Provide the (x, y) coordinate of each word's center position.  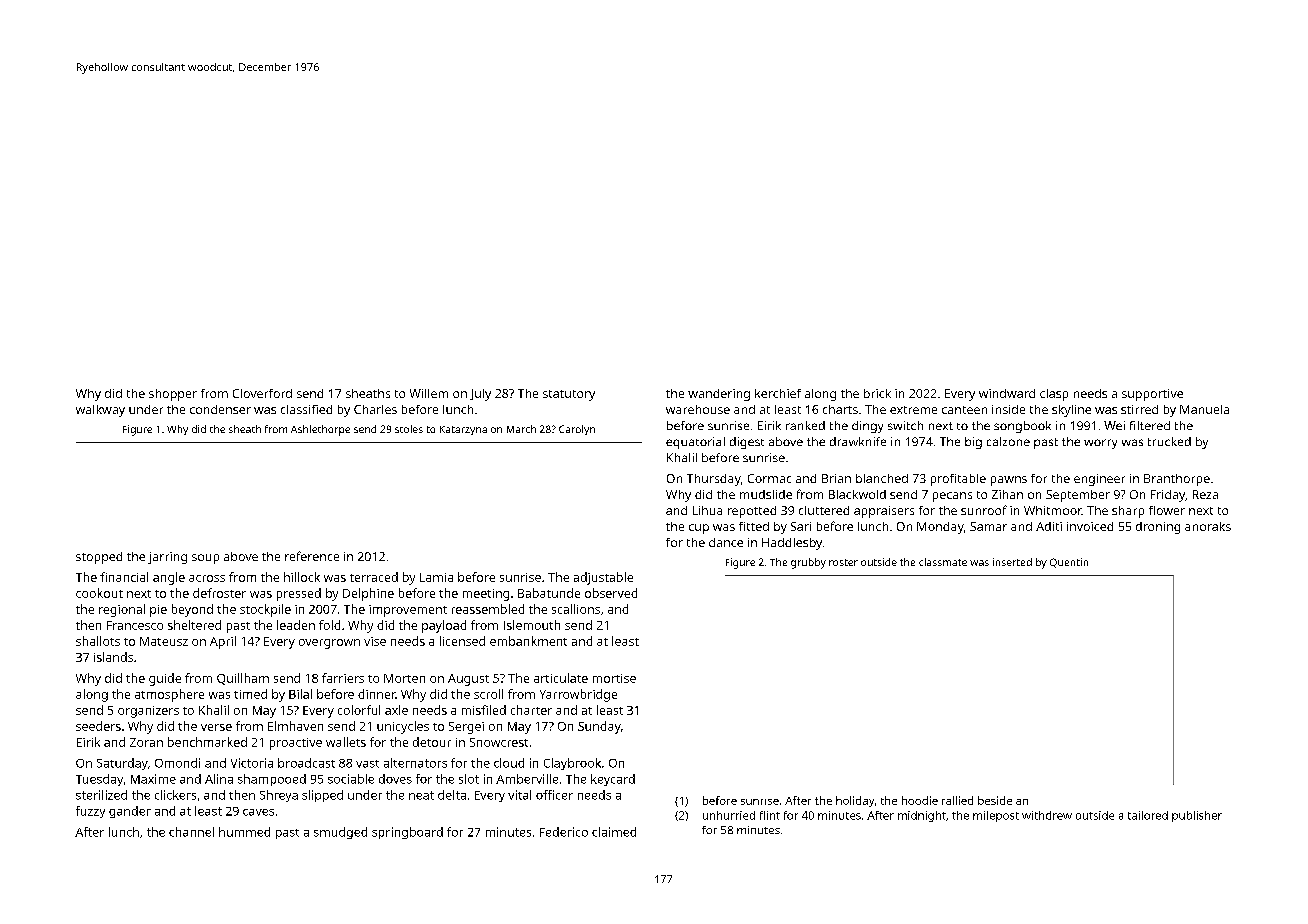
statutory (569, 395)
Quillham (243, 679)
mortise (614, 678)
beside (995, 800)
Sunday (599, 727)
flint (770, 815)
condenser (220, 409)
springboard (407, 833)
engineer (1099, 480)
